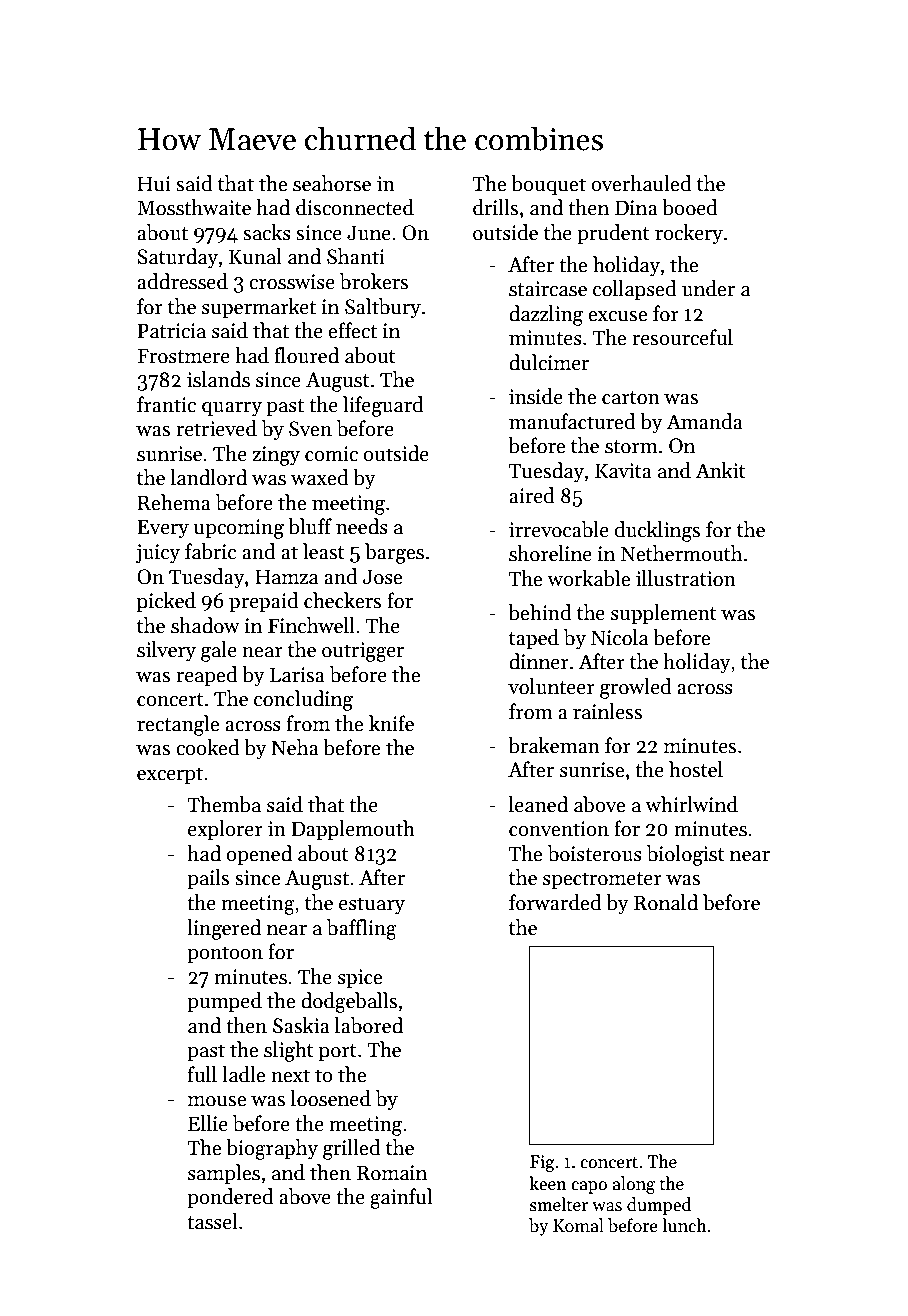 The width and height of the screenshot is (908, 1316). I want to click on Amanda, so click(704, 421).
